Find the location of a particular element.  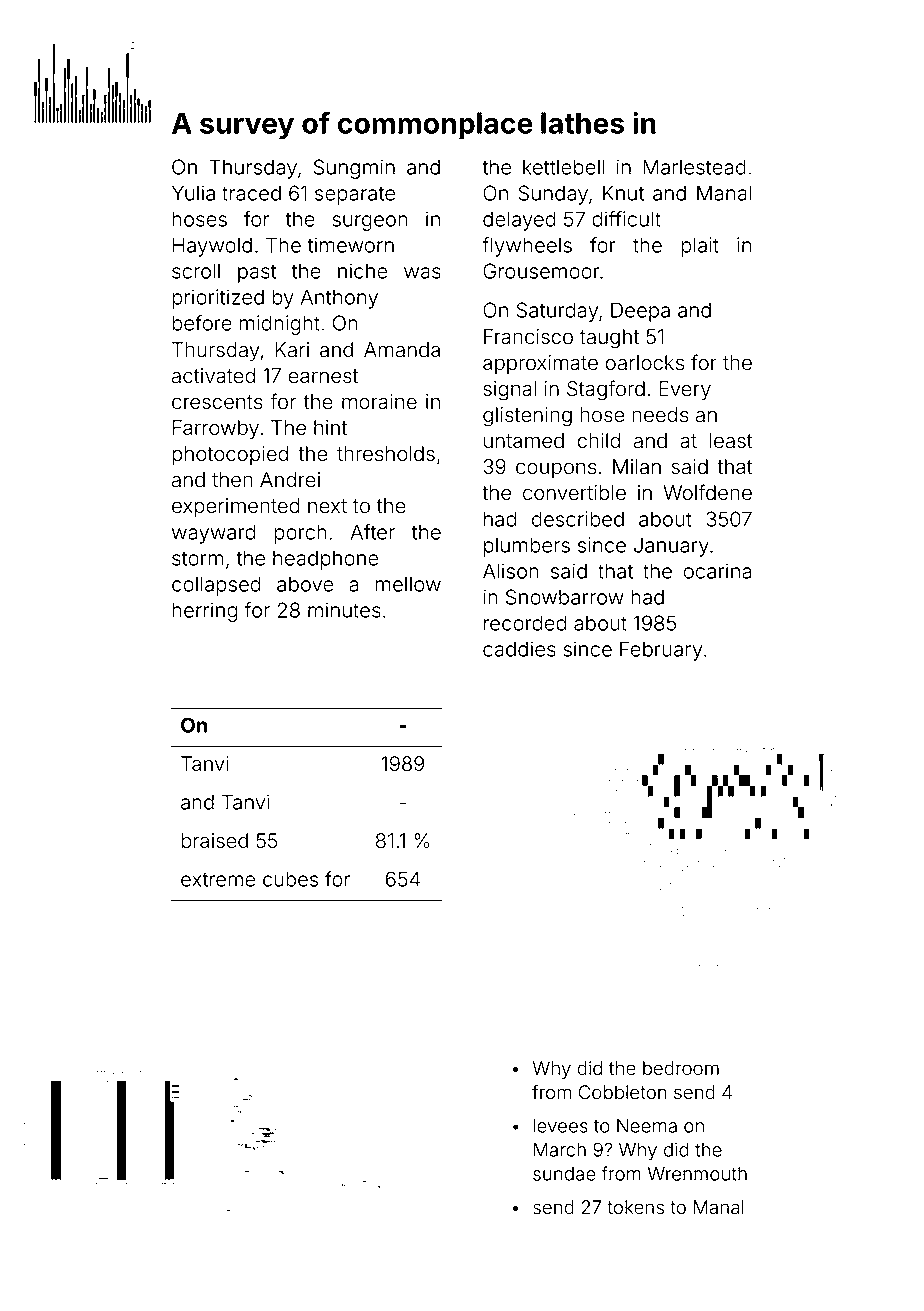

braised is located at coordinates (215, 841).
